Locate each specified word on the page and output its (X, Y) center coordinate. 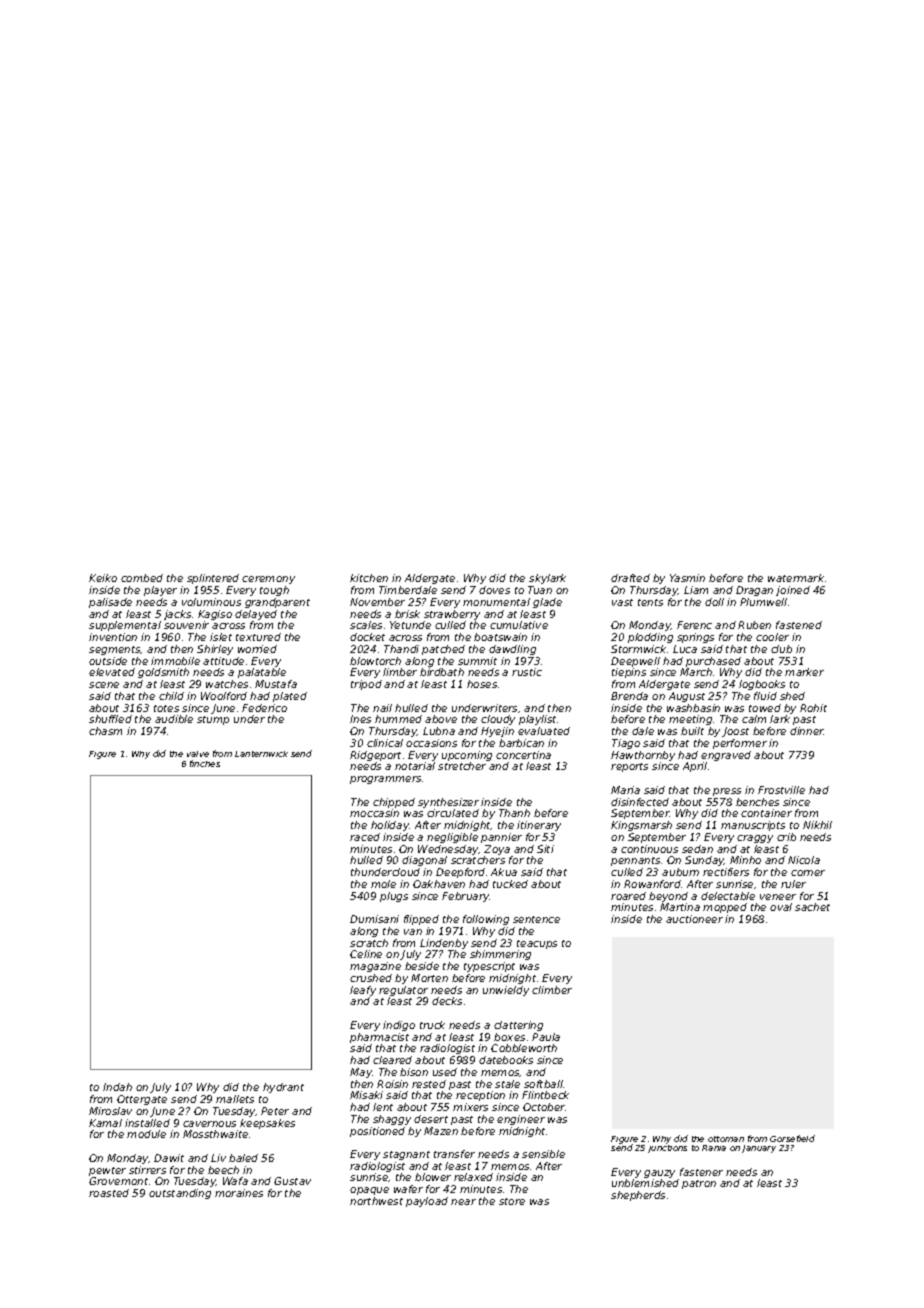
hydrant (283, 1088)
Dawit (169, 1158)
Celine (366, 954)
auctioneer (694, 919)
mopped (725, 908)
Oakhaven (439, 884)
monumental (496, 602)
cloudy (498, 720)
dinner (807, 731)
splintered (213, 579)
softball (543, 1084)
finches (205, 763)
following (486, 920)
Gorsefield (792, 1138)
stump (213, 720)
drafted (630, 578)
